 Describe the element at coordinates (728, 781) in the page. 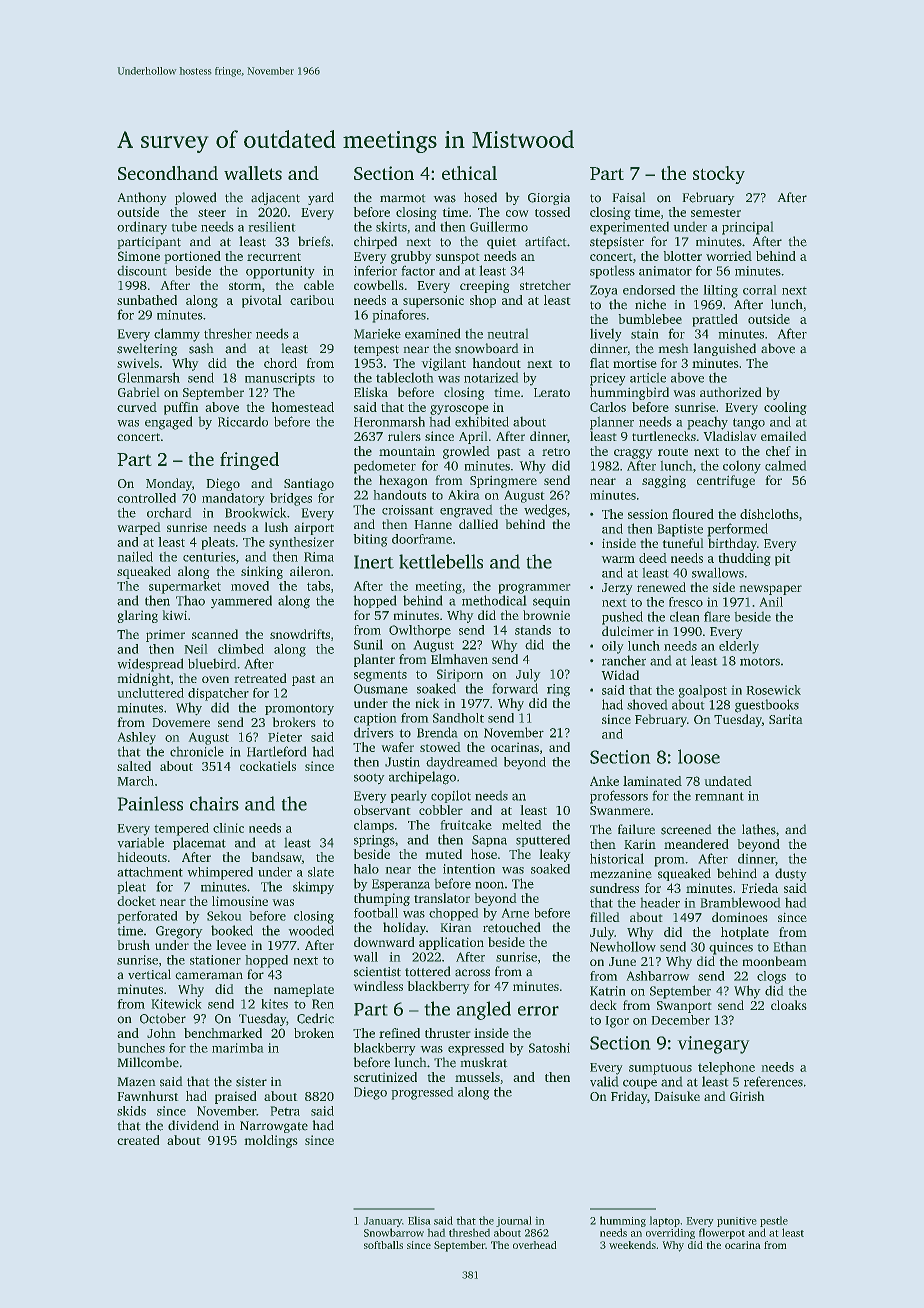

I see `undated` at that location.
